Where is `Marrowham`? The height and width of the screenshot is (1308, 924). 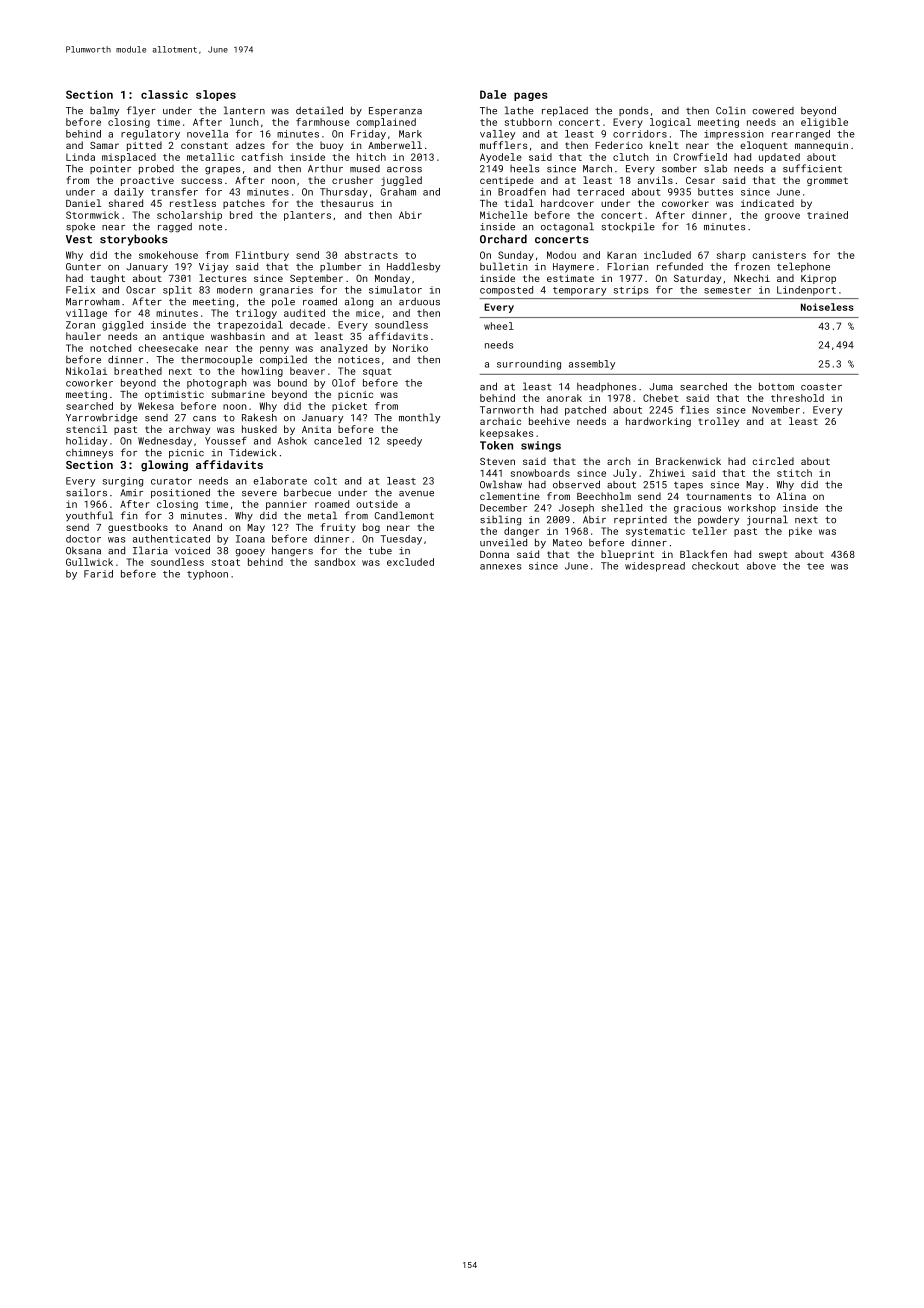
Marrowham is located at coordinates (93, 302).
